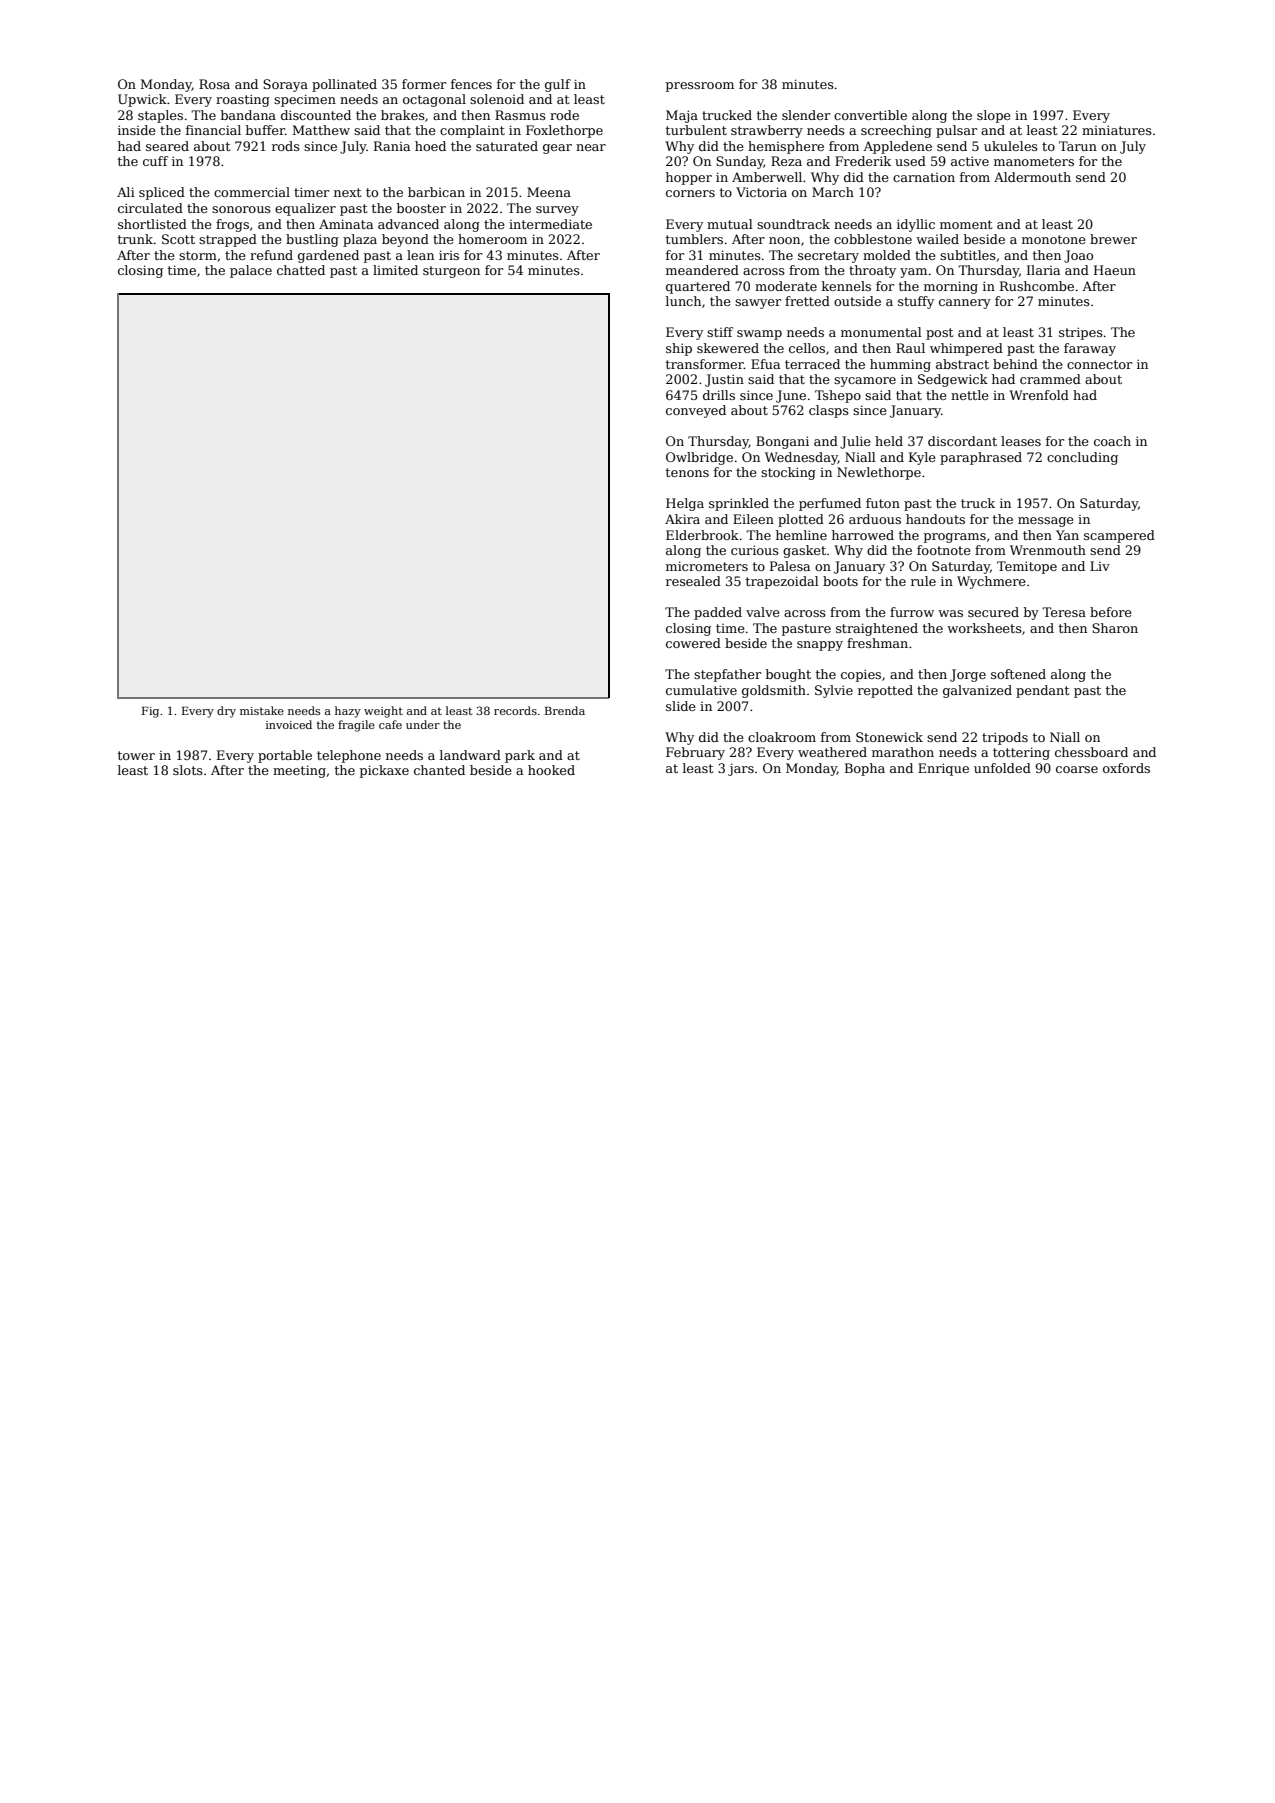 Image resolution: width=1275 pixels, height=1803 pixels. I want to click on limited, so click(395, 270).
